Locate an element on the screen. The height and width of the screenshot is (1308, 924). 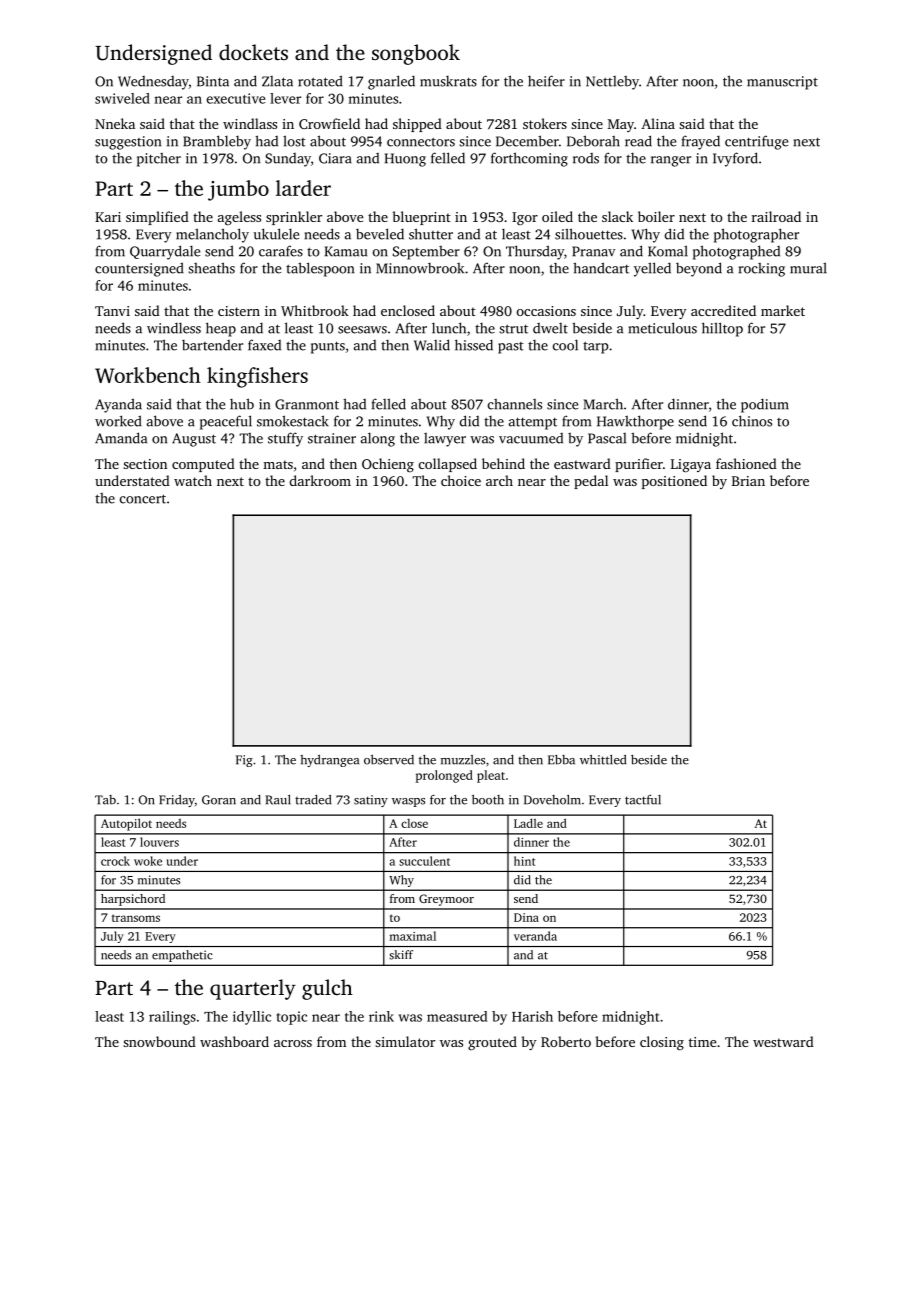
gnarled is located at coordinates (391, 82).
